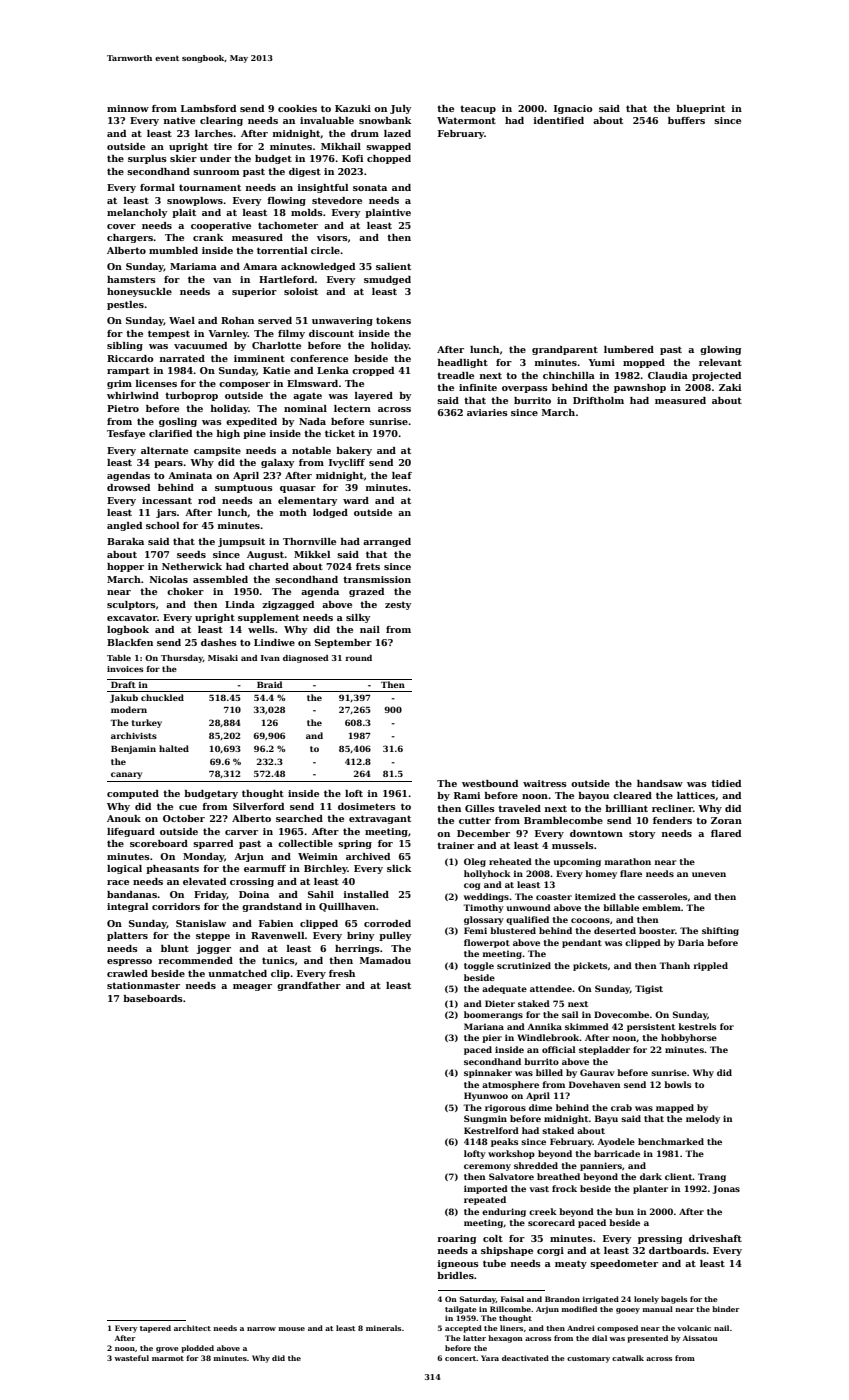 The height and width of the screenshot is (1400, 849). Describe the element at coordinates (131, 279) in the screenshot. I see `hamsters` at that location.
